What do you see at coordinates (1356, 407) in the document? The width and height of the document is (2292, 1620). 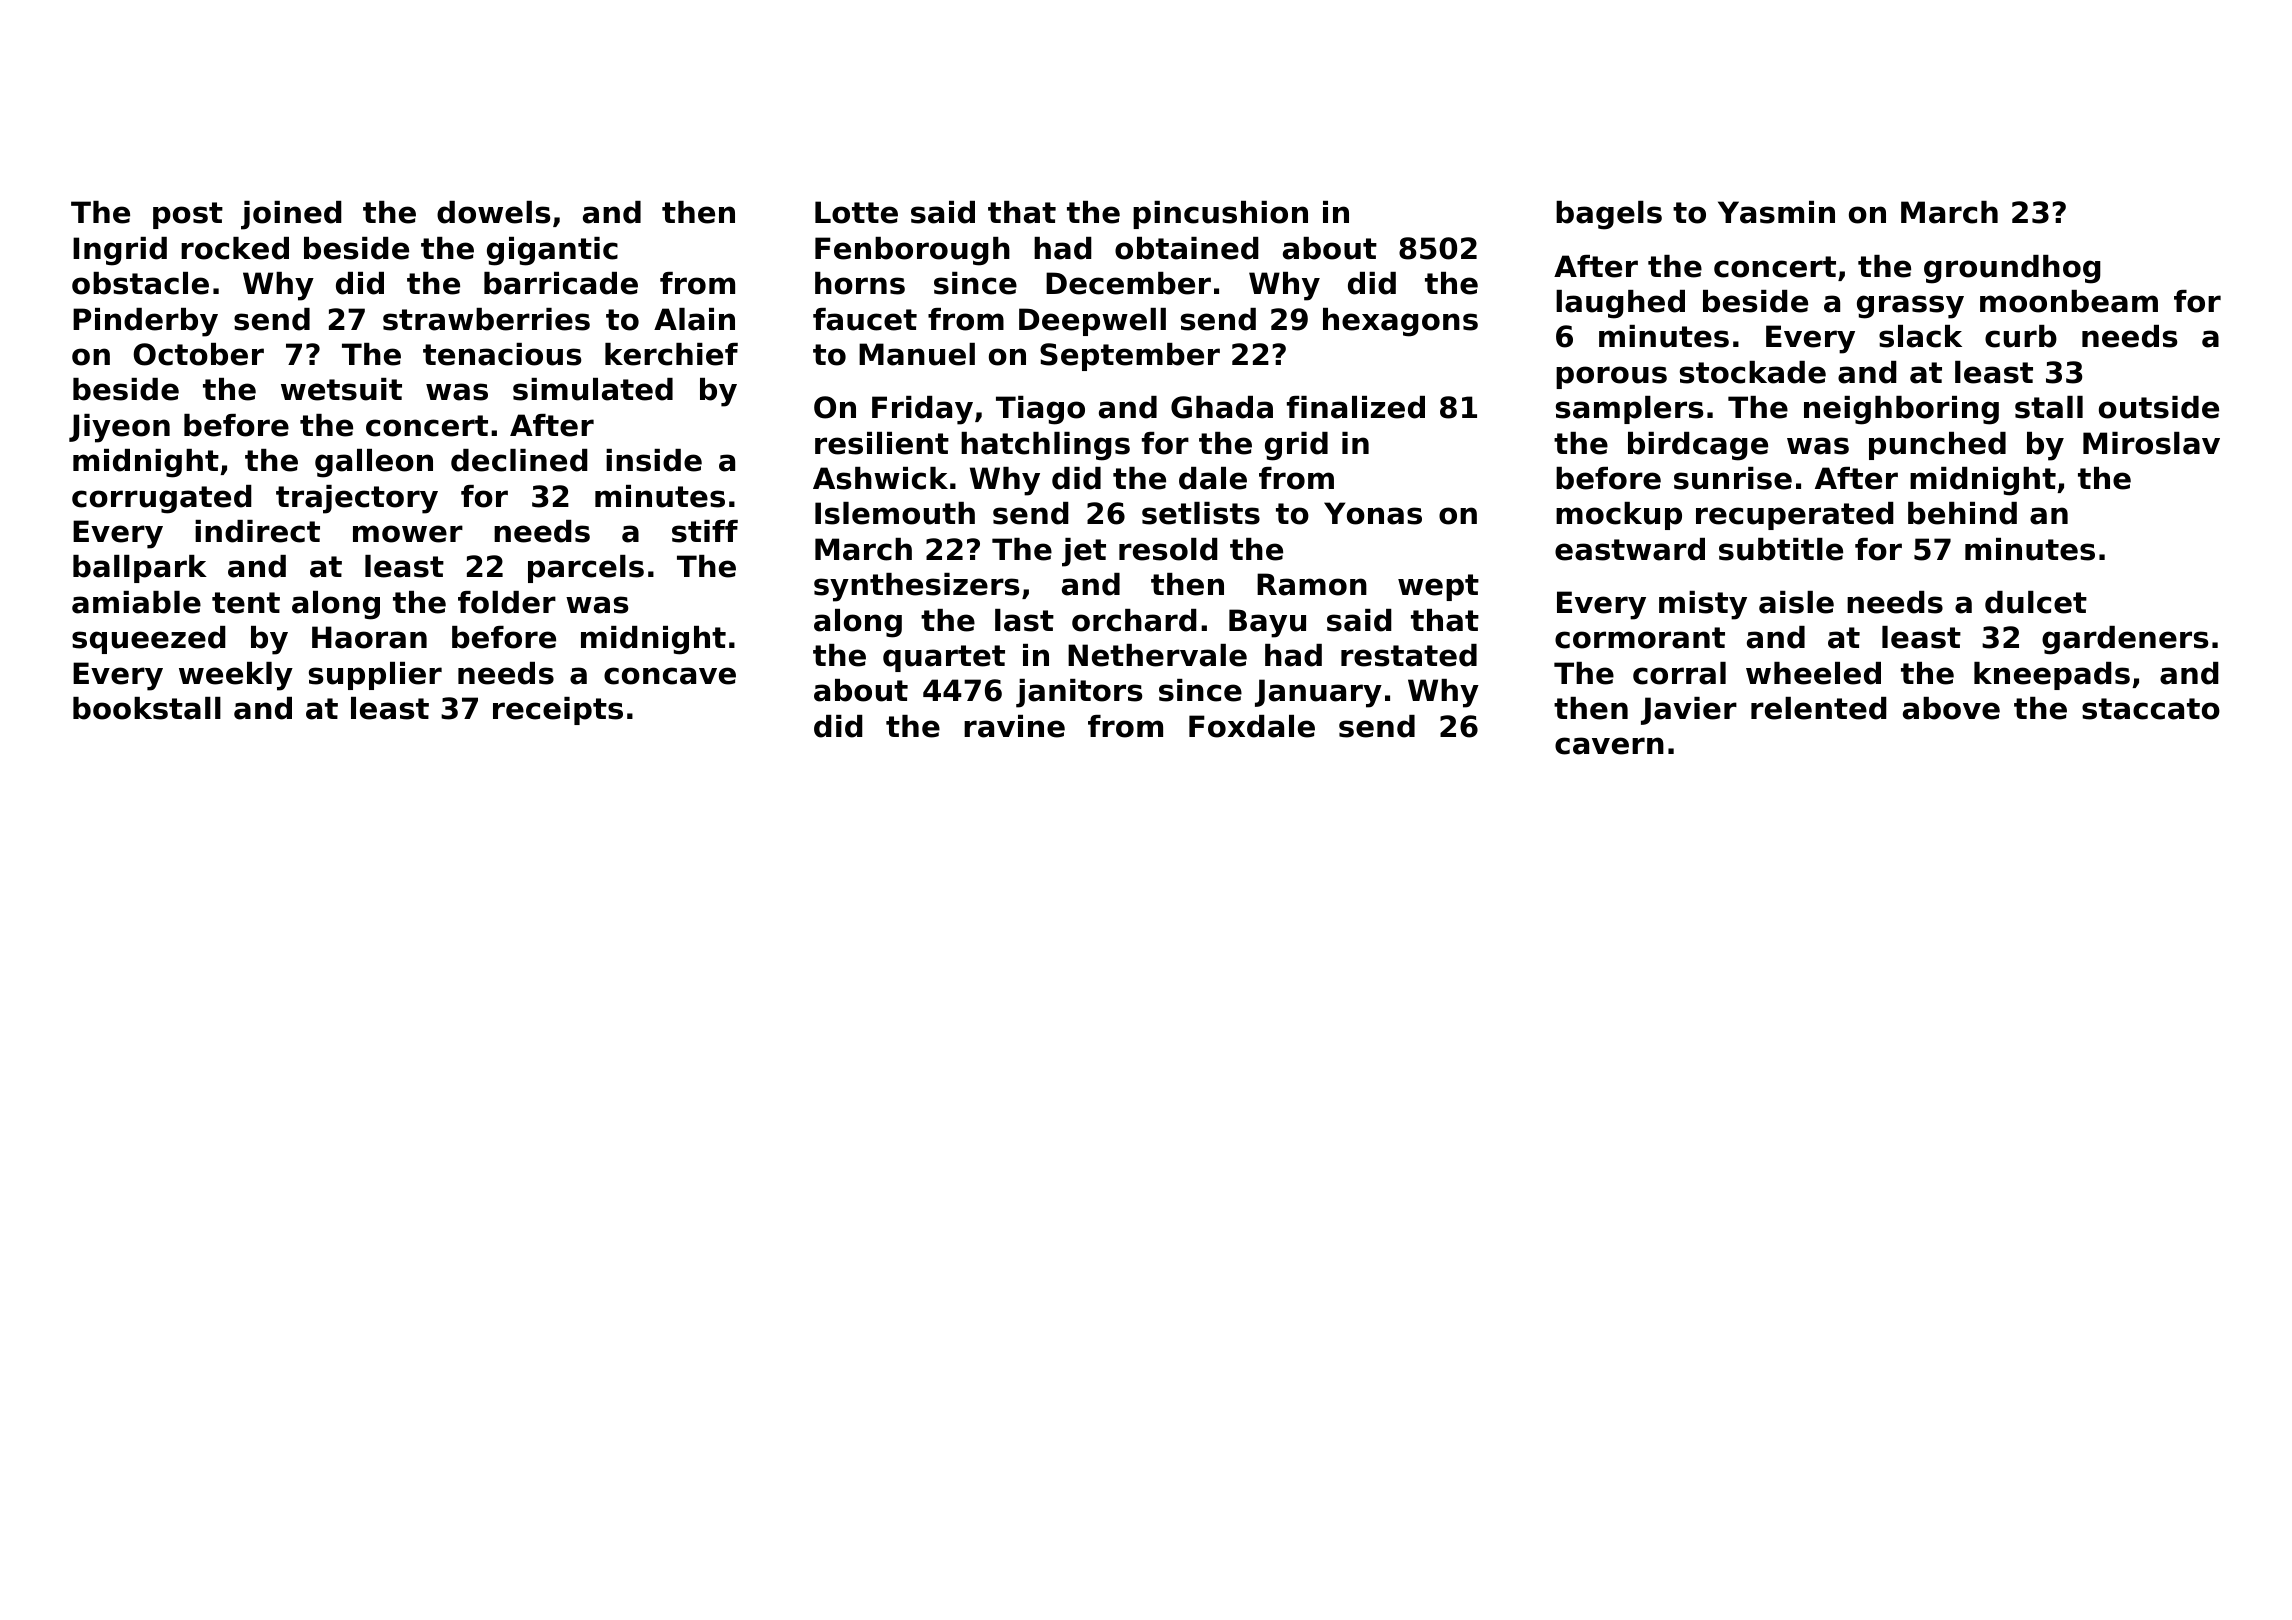 I see `finalized` at bounding box center [1356, 407].
